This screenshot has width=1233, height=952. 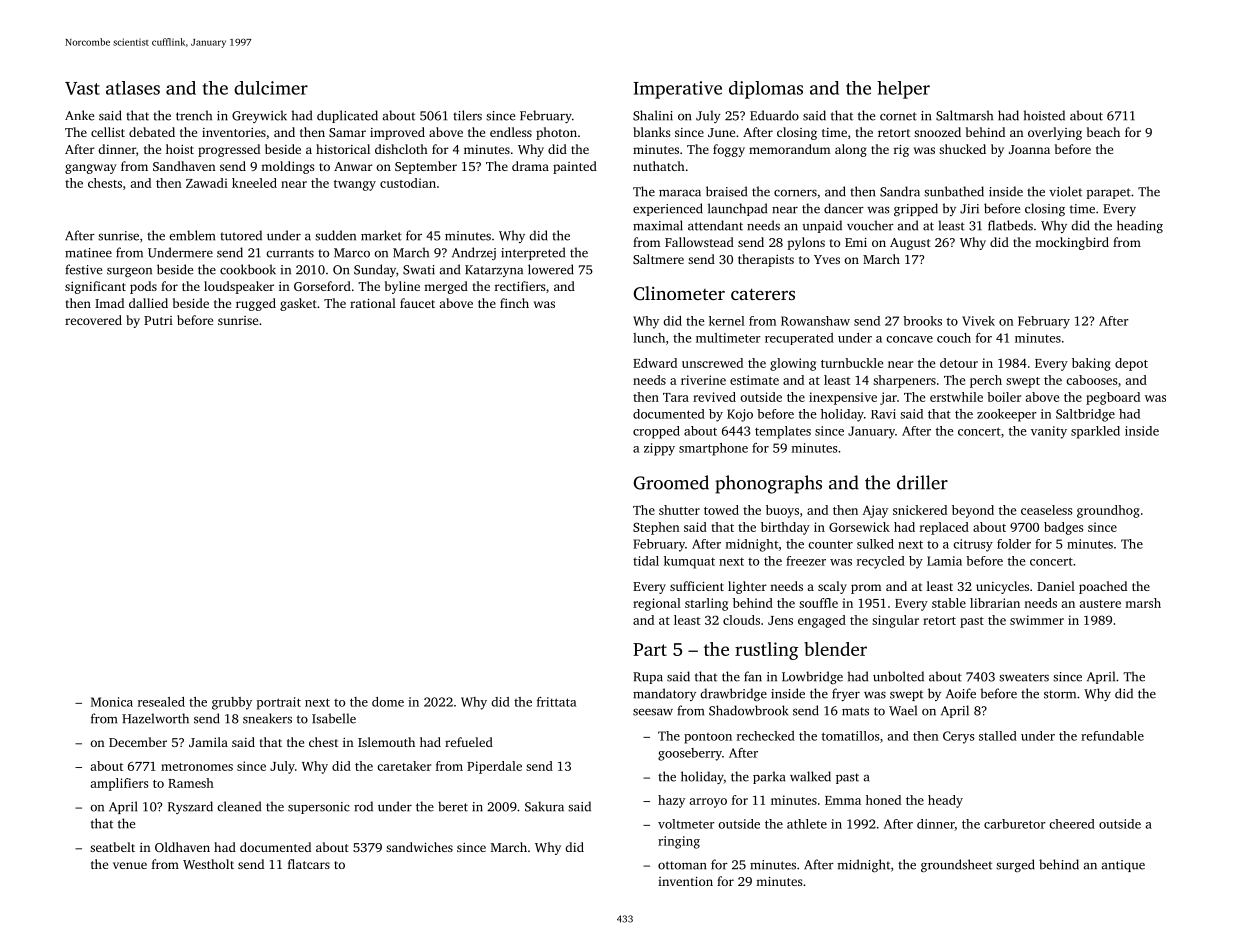 I want to click on atlases, so click(x=133, y=88).
